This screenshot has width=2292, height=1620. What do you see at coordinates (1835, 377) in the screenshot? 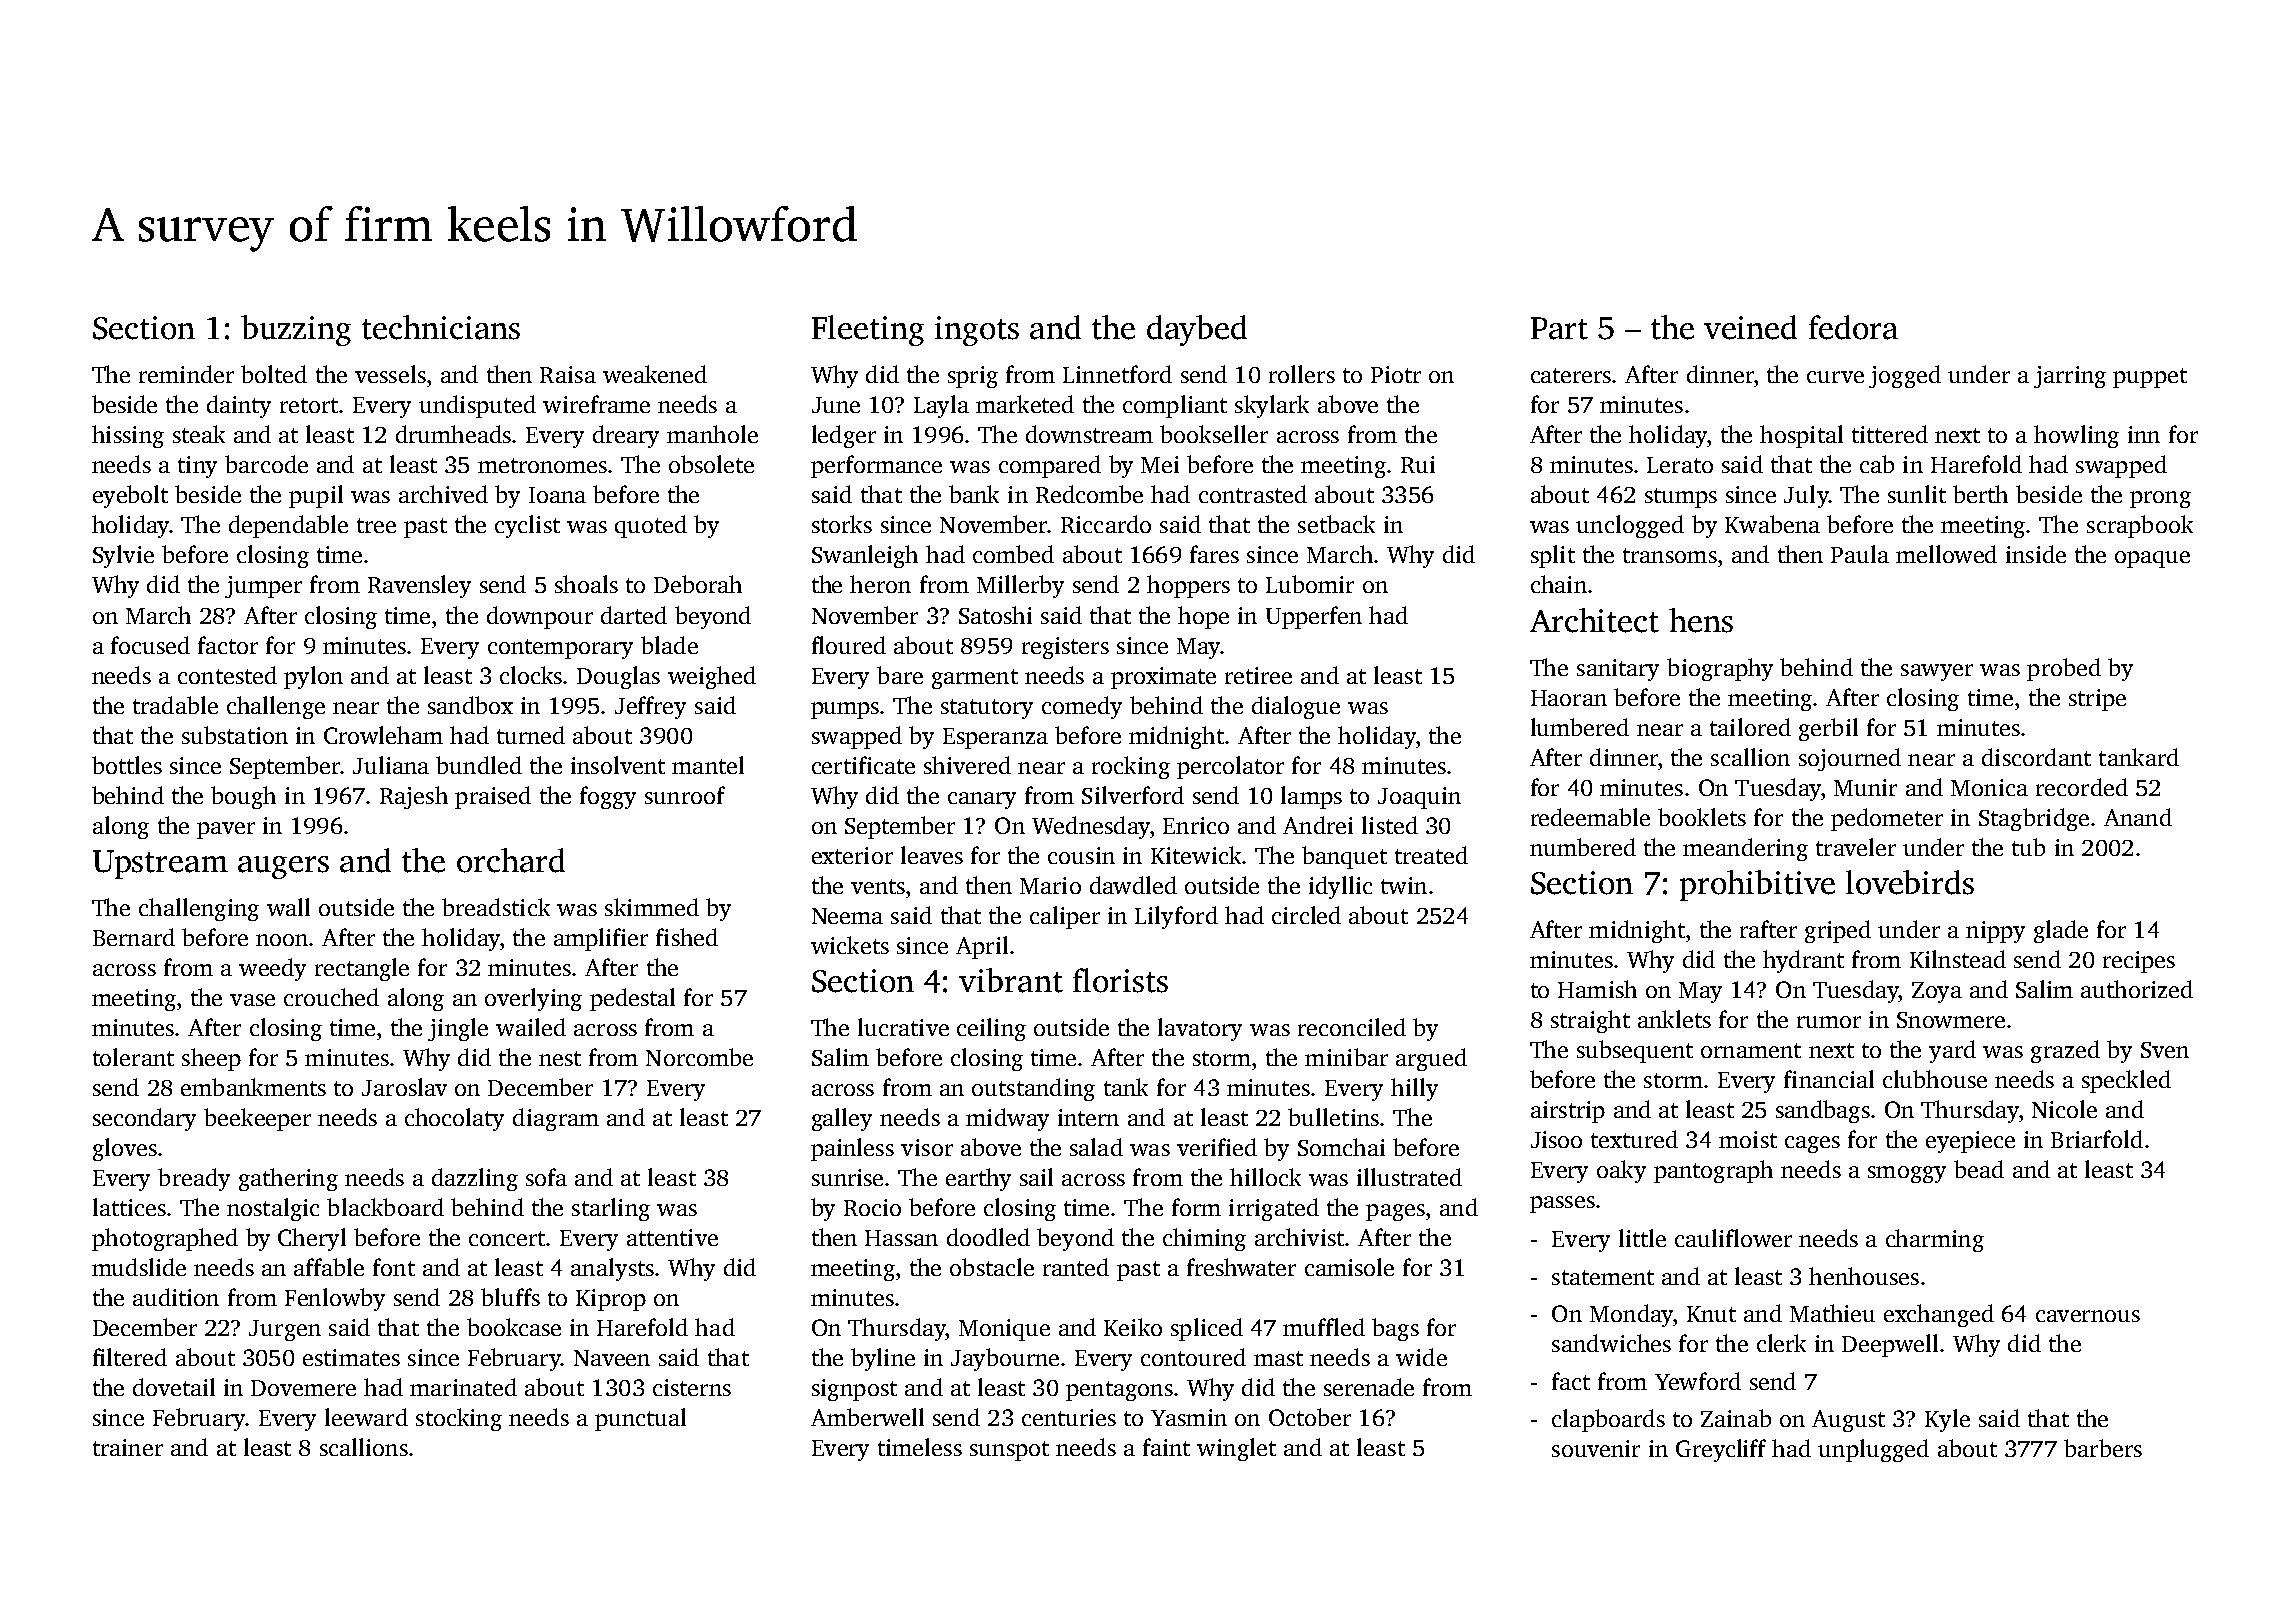
I see `curve` at bounding box center [1835, 377].
